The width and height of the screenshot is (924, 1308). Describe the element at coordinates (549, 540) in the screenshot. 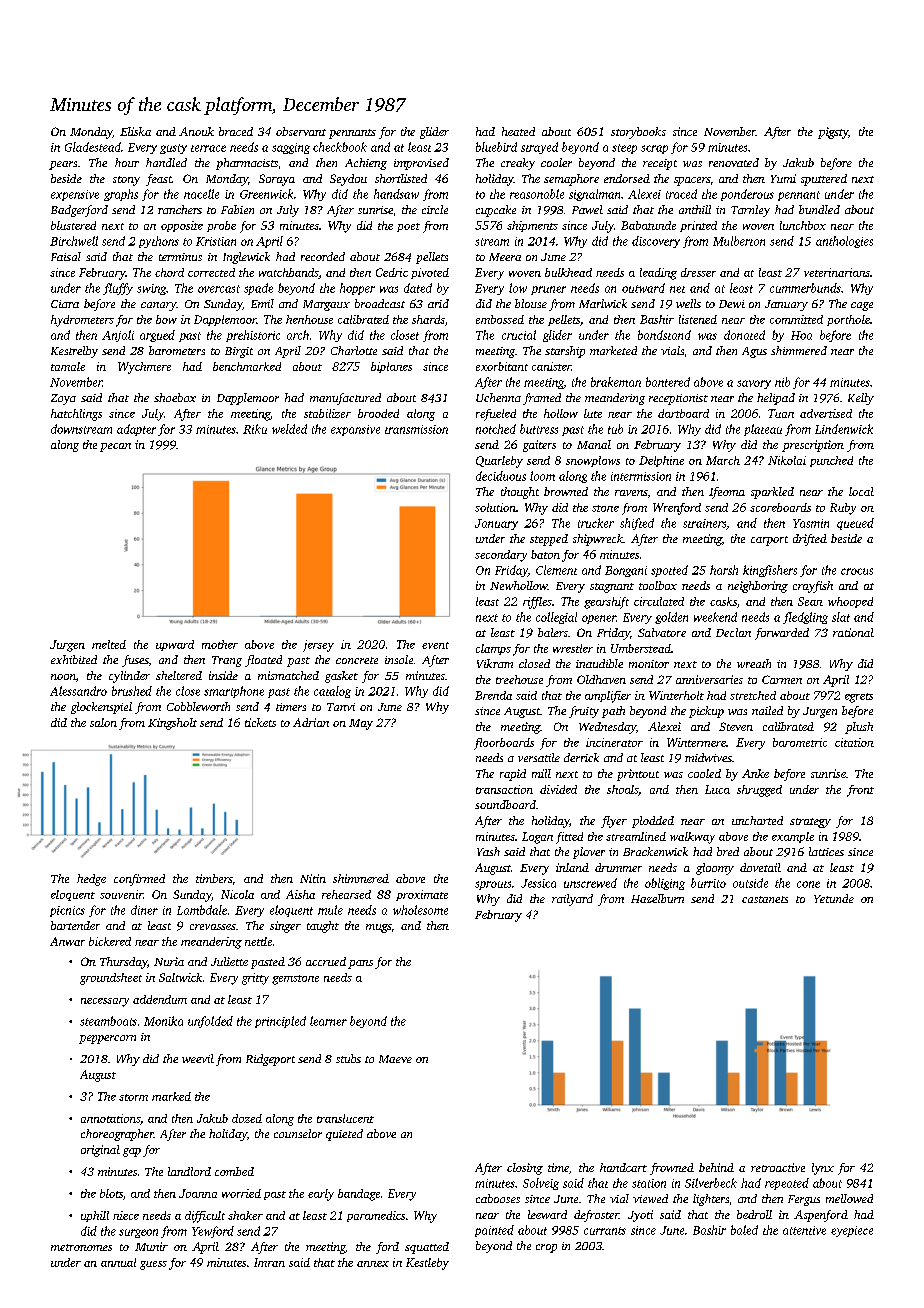

I see `stepped` at that location.
